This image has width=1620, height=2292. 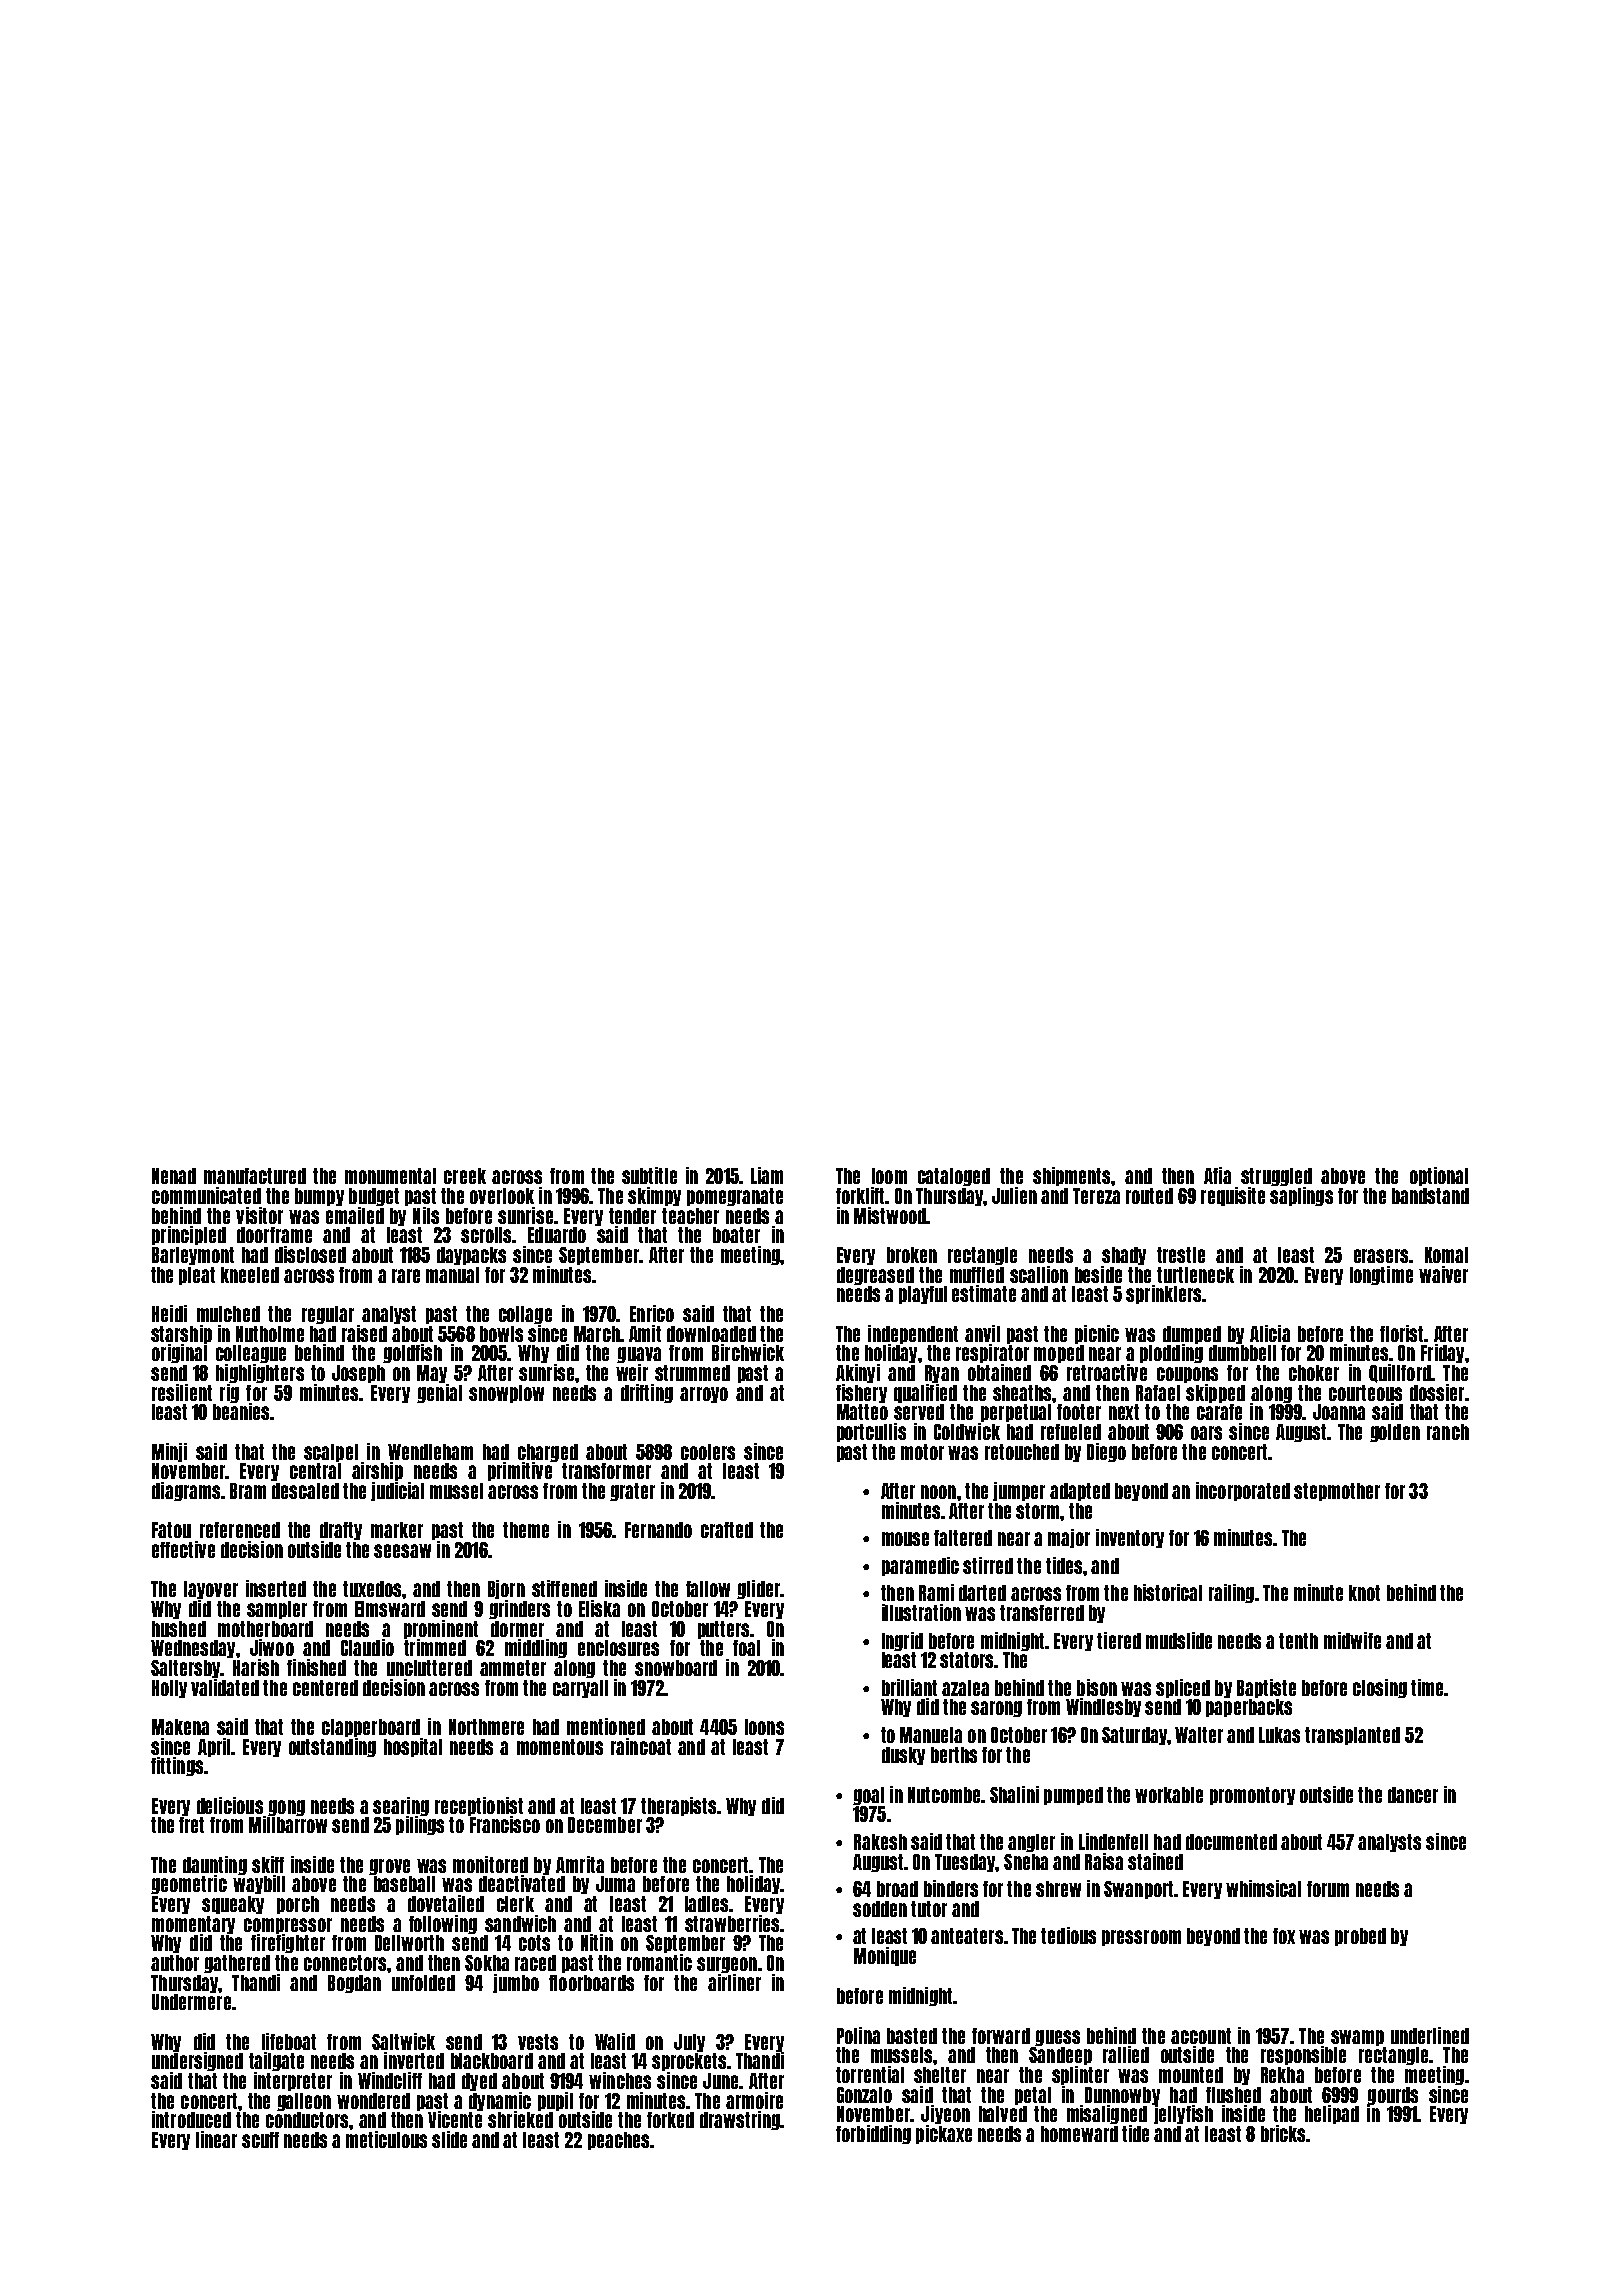 What do you see at coordinates (490, 1864) in the image?
I see `monitored` at bounding box center [490, 1864].
